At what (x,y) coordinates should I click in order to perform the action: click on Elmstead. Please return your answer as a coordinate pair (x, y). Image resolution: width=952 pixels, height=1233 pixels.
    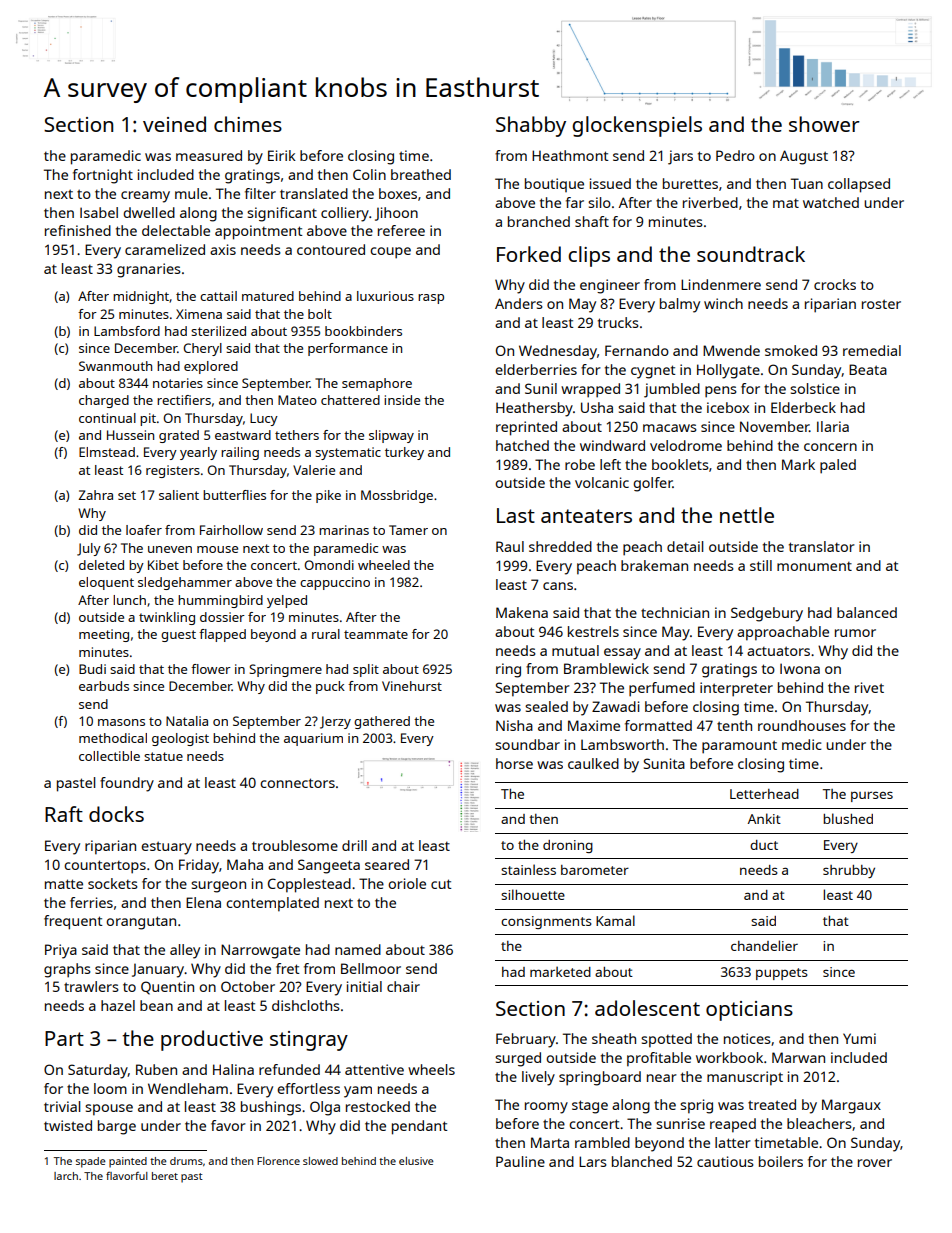
    Looking at the image, I should click on (107, 452).
